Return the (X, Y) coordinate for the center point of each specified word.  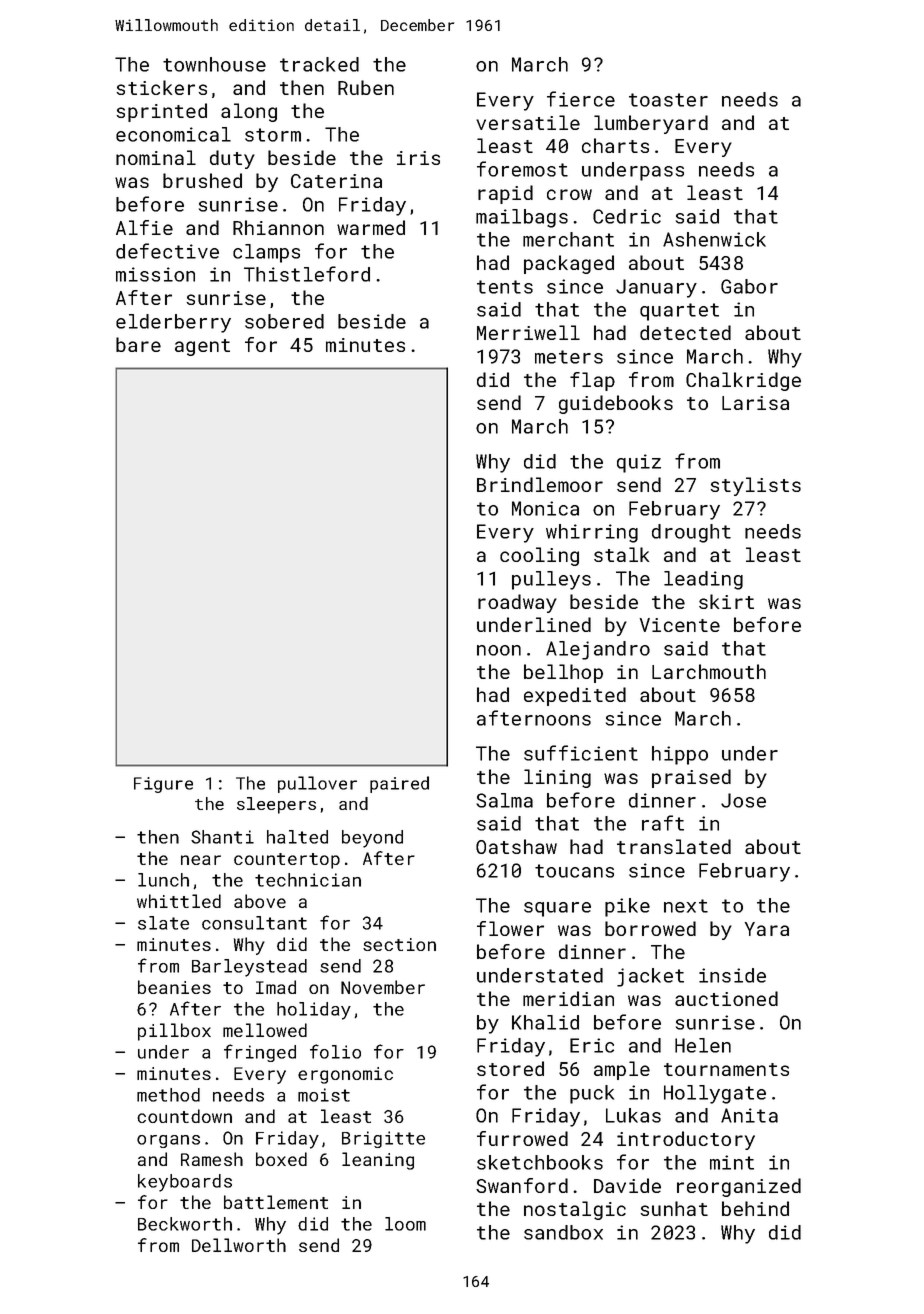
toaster (668, 100)
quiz (639, 463)
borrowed (650, 928)
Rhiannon (278, 227)
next (686, 906)
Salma (504, 800)
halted (297, 837)
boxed (281, 1159)
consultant (254, 923)
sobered (284, 321)
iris (418, 158)
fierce (581, 99)
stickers (162, 87)
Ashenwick (714, 239)
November (383, 987)
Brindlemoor (540, 484)
